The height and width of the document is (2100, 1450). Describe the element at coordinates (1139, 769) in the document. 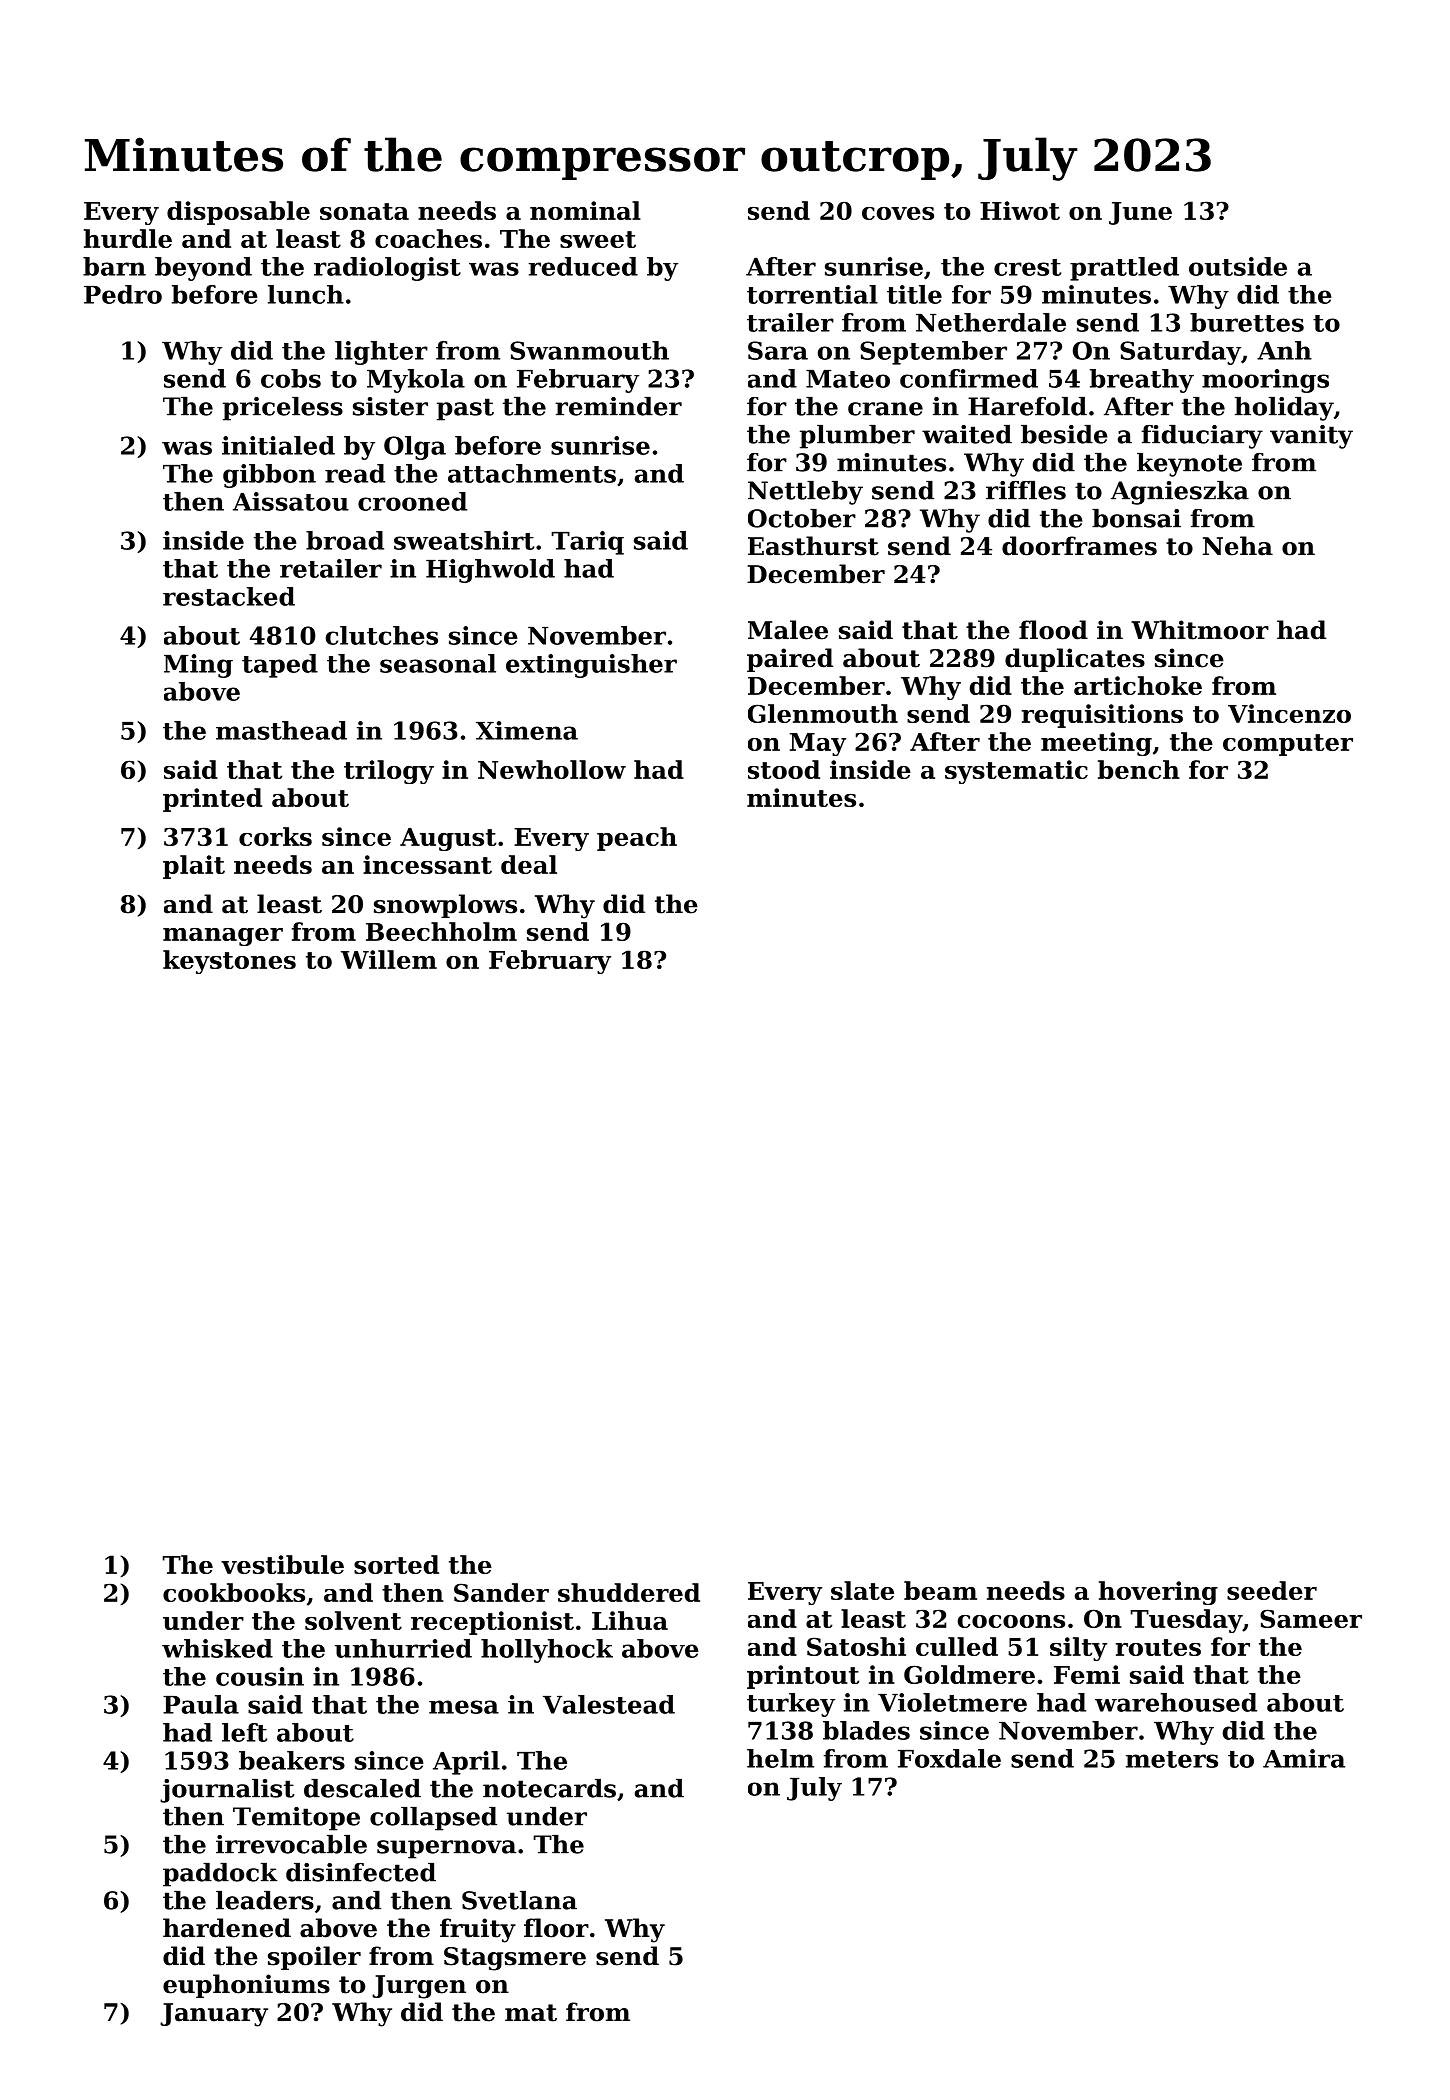

I see `bench` at that location.
